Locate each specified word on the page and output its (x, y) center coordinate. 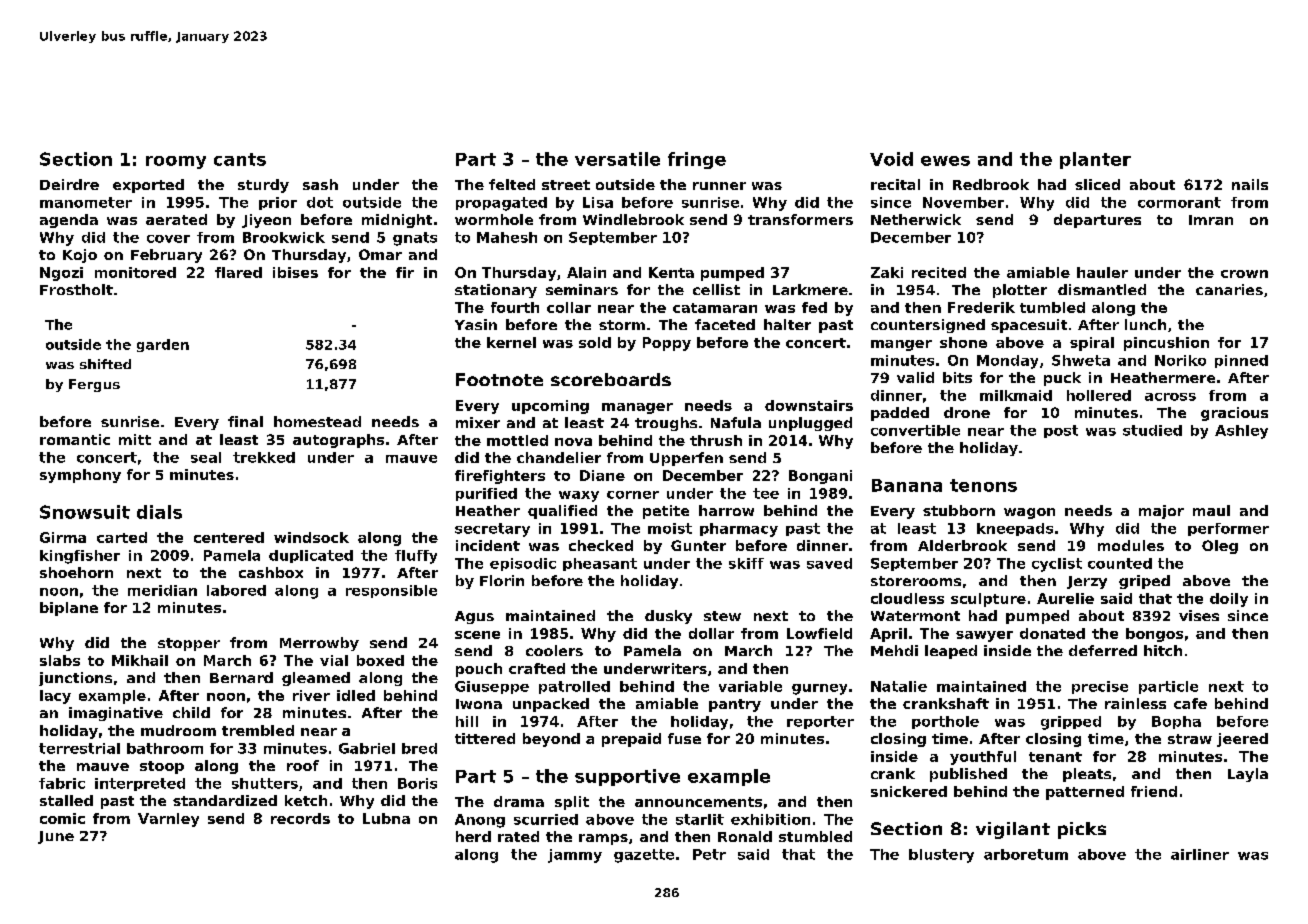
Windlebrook (633, 219)
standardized (225, 800)
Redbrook (991, 184)
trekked (264, 457)
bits (957, 377)
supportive (627, 777)
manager (637, 408)
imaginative (116, 714)
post (1061, 431)
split (572, 803)
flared (238, 272)
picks (1082, 830)
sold (595, 342)
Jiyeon (266, 221)
